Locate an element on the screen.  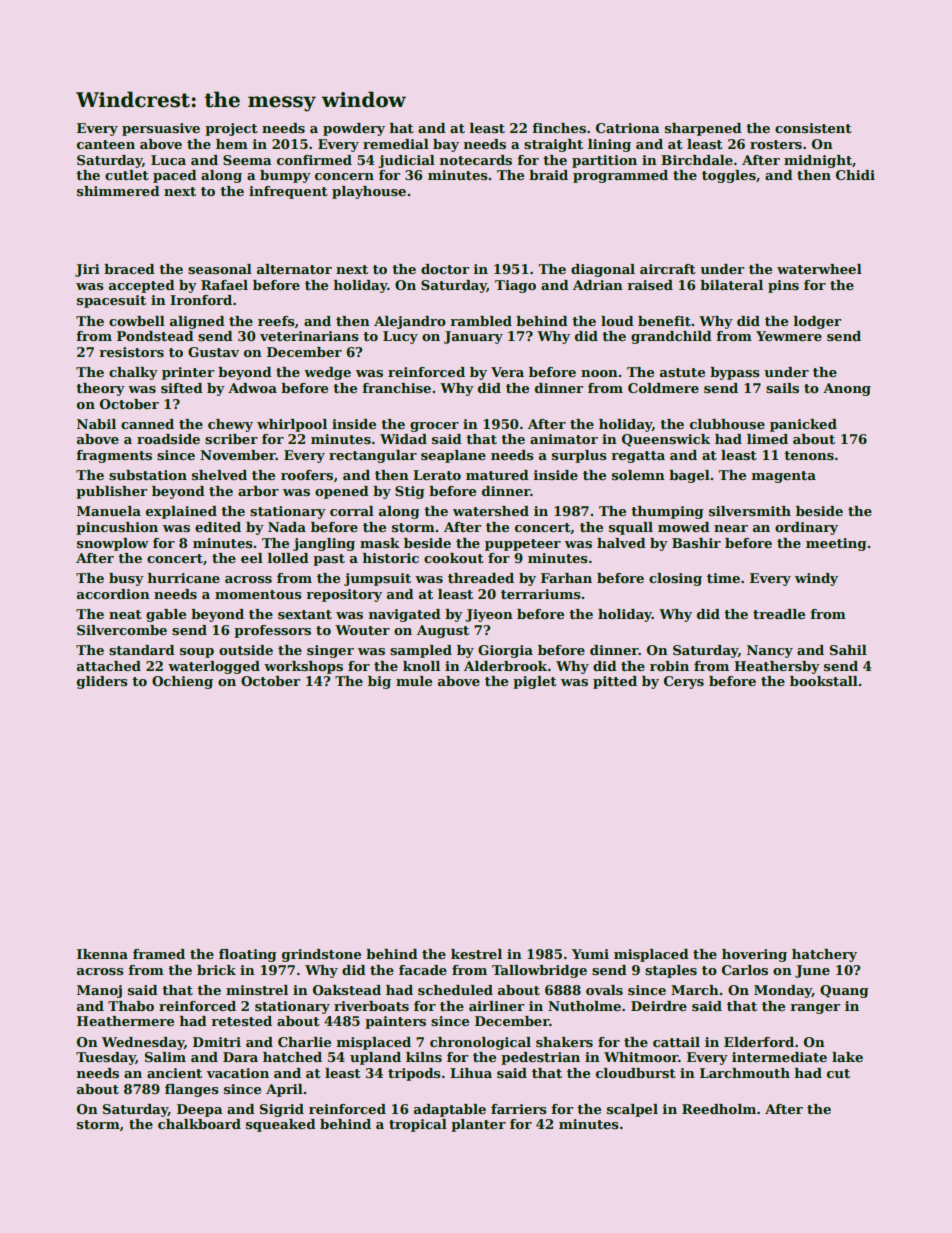
Ochieng is located at coordinates (182, 682).
